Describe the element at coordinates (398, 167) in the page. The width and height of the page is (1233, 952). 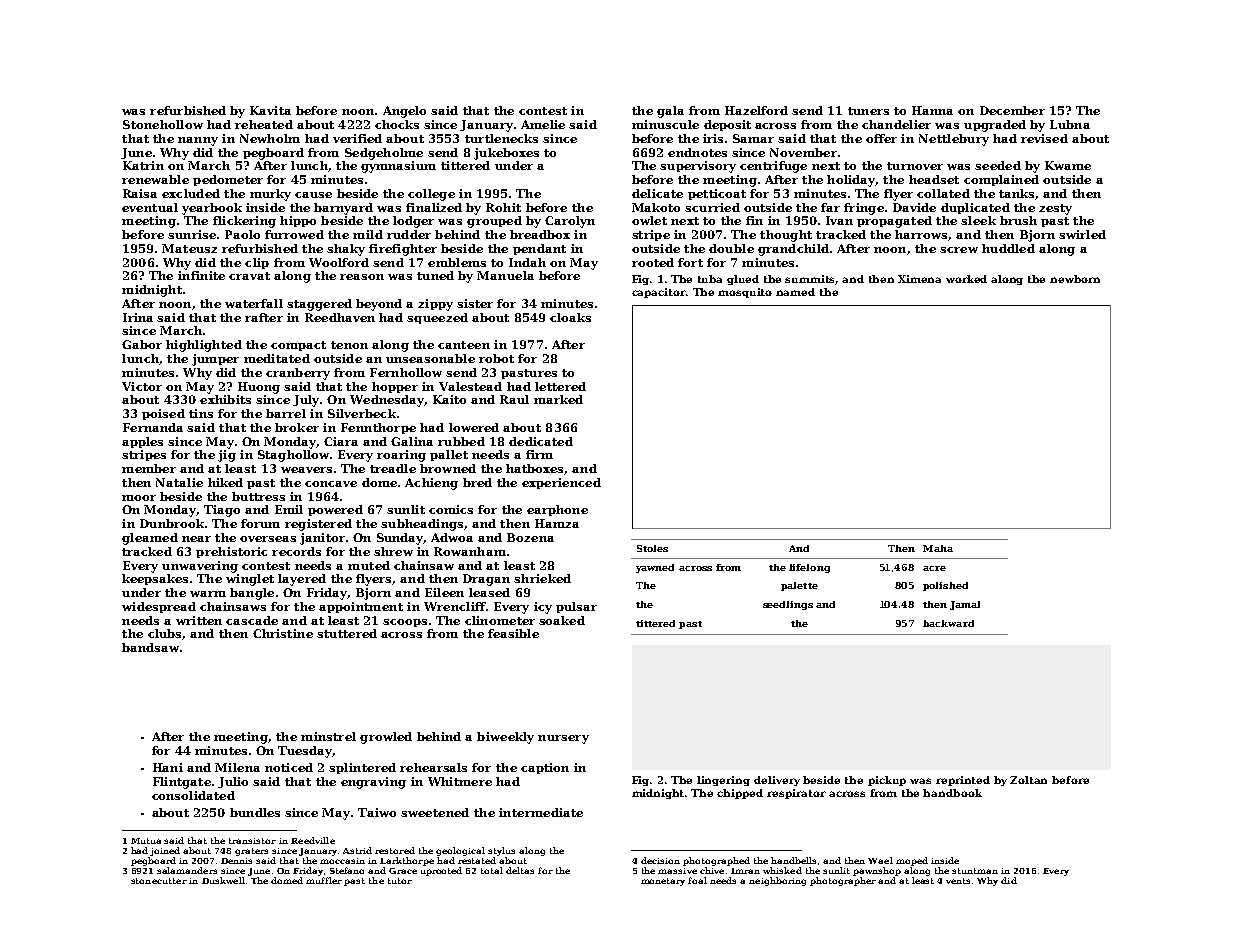
I see `gymnasium` at that location.
